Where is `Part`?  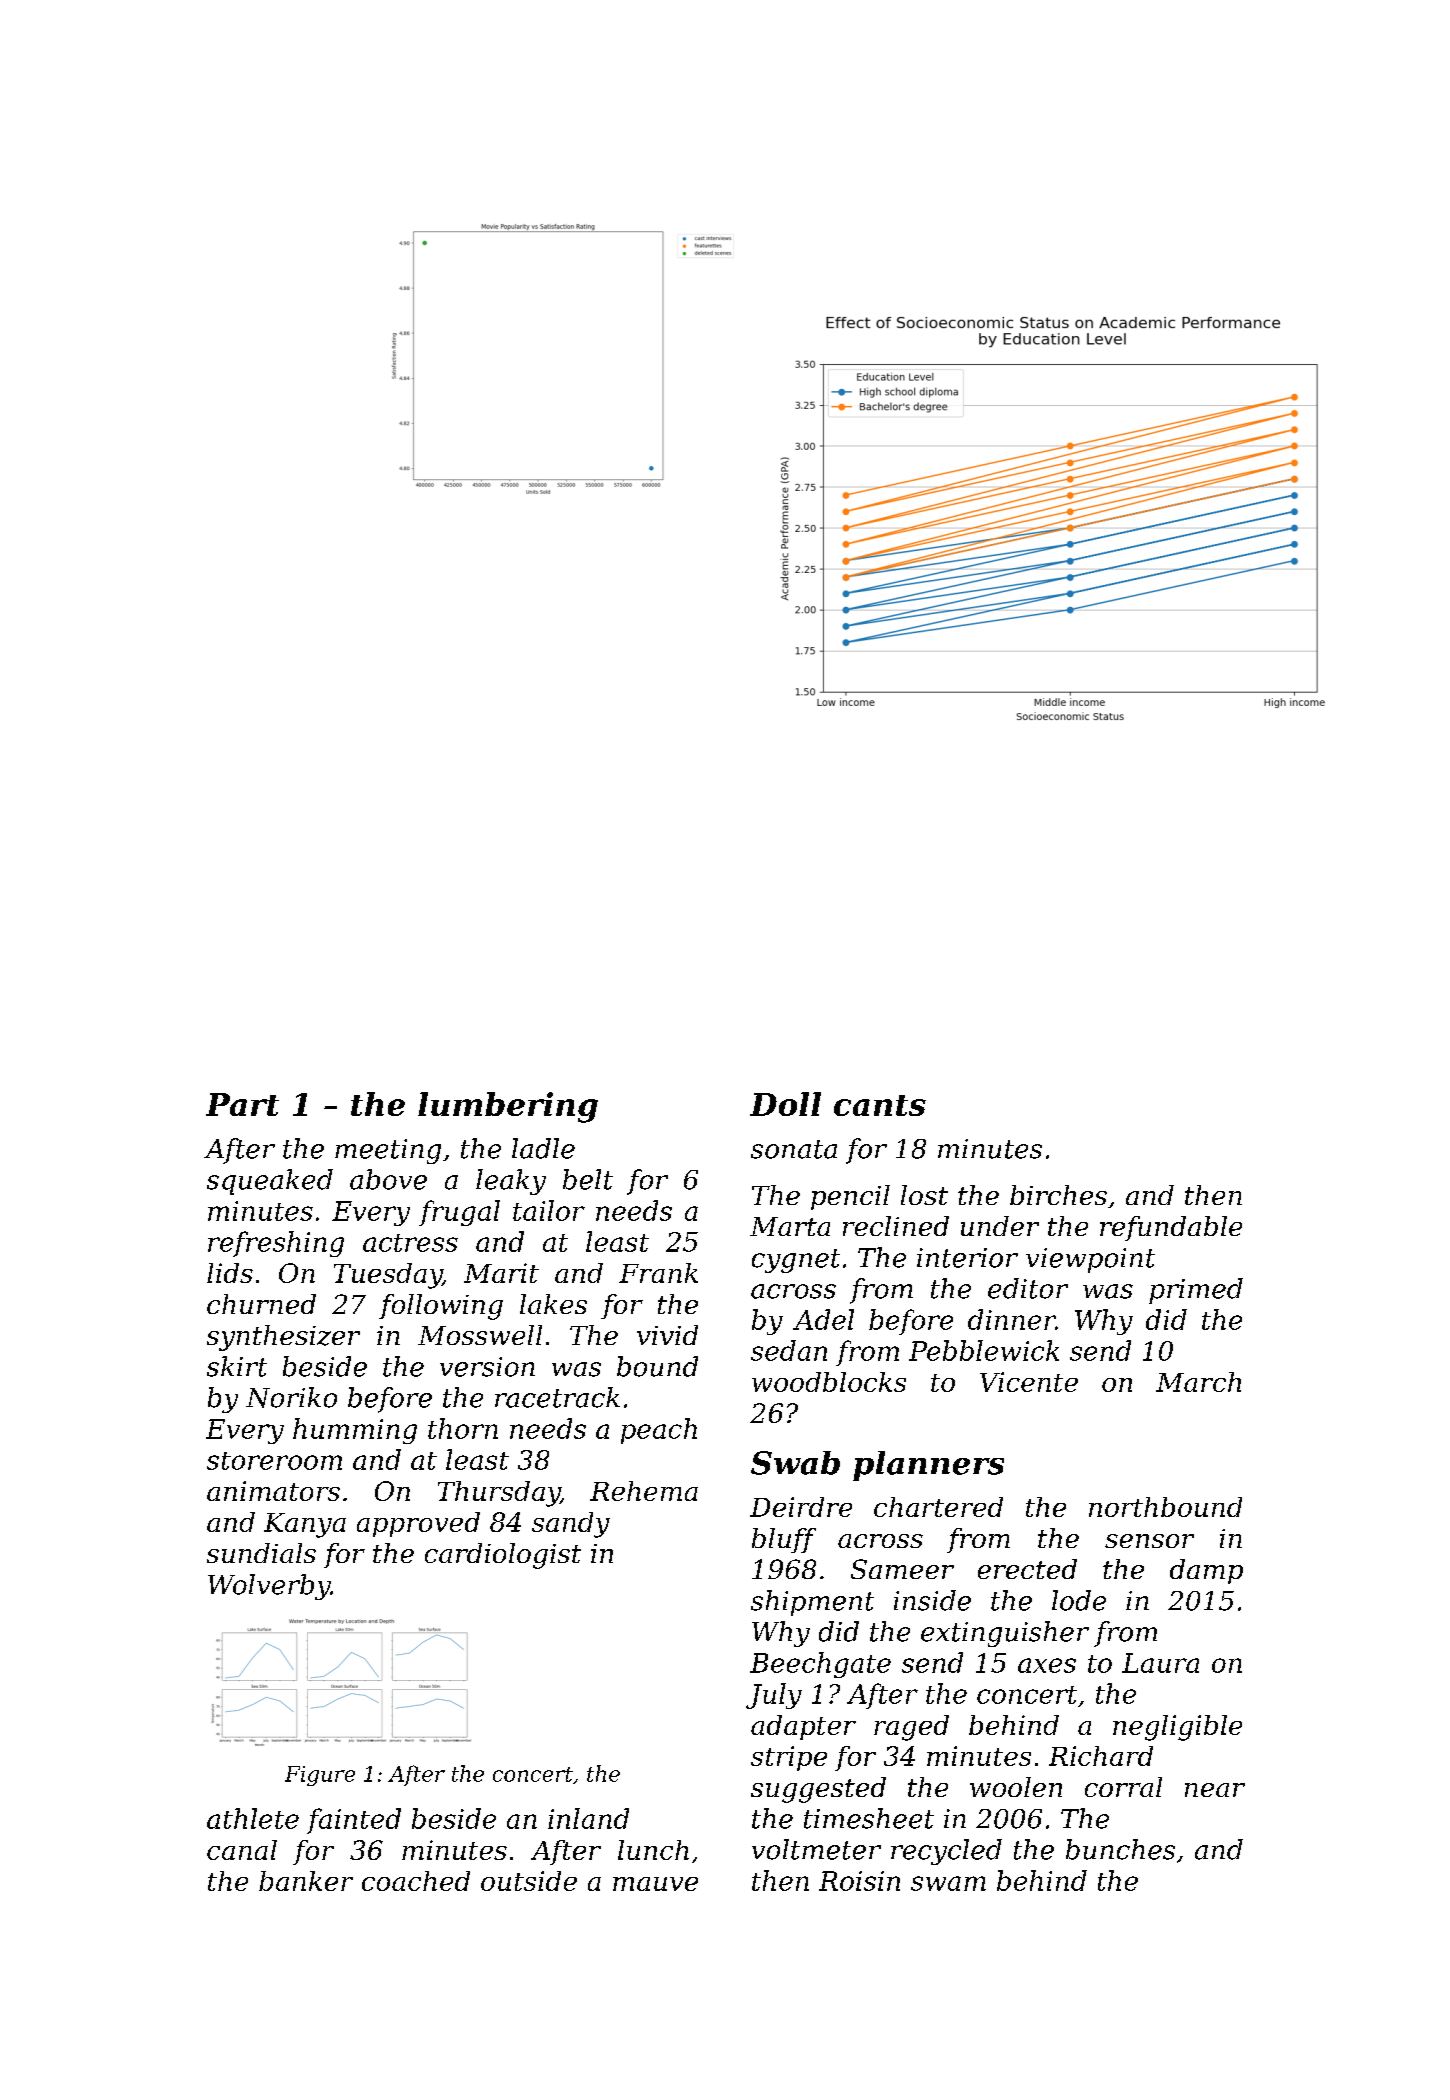 Part is located at coordinates (242, 1104).
